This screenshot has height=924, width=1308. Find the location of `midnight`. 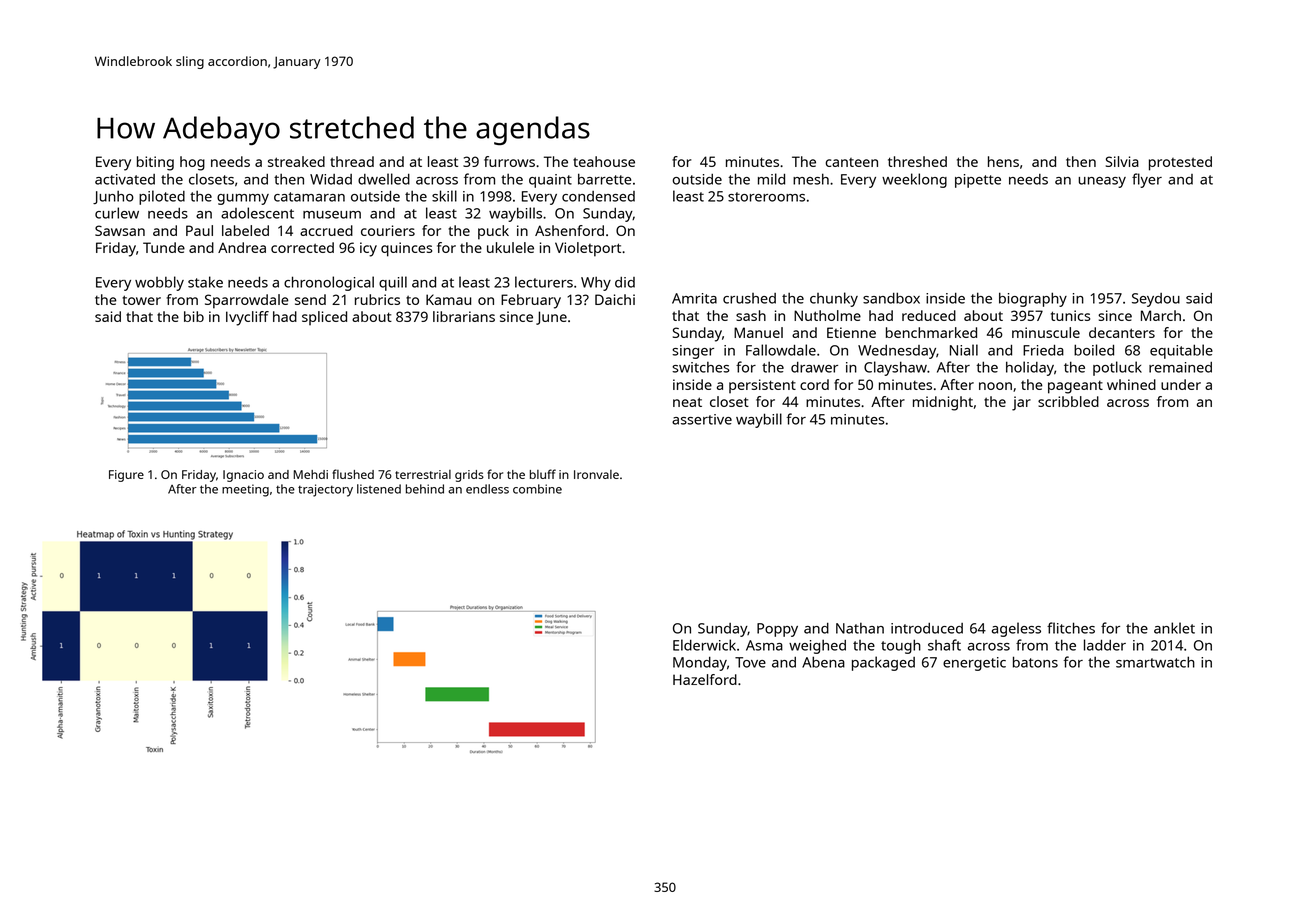

midnight is located at coordinates (943, 403).
